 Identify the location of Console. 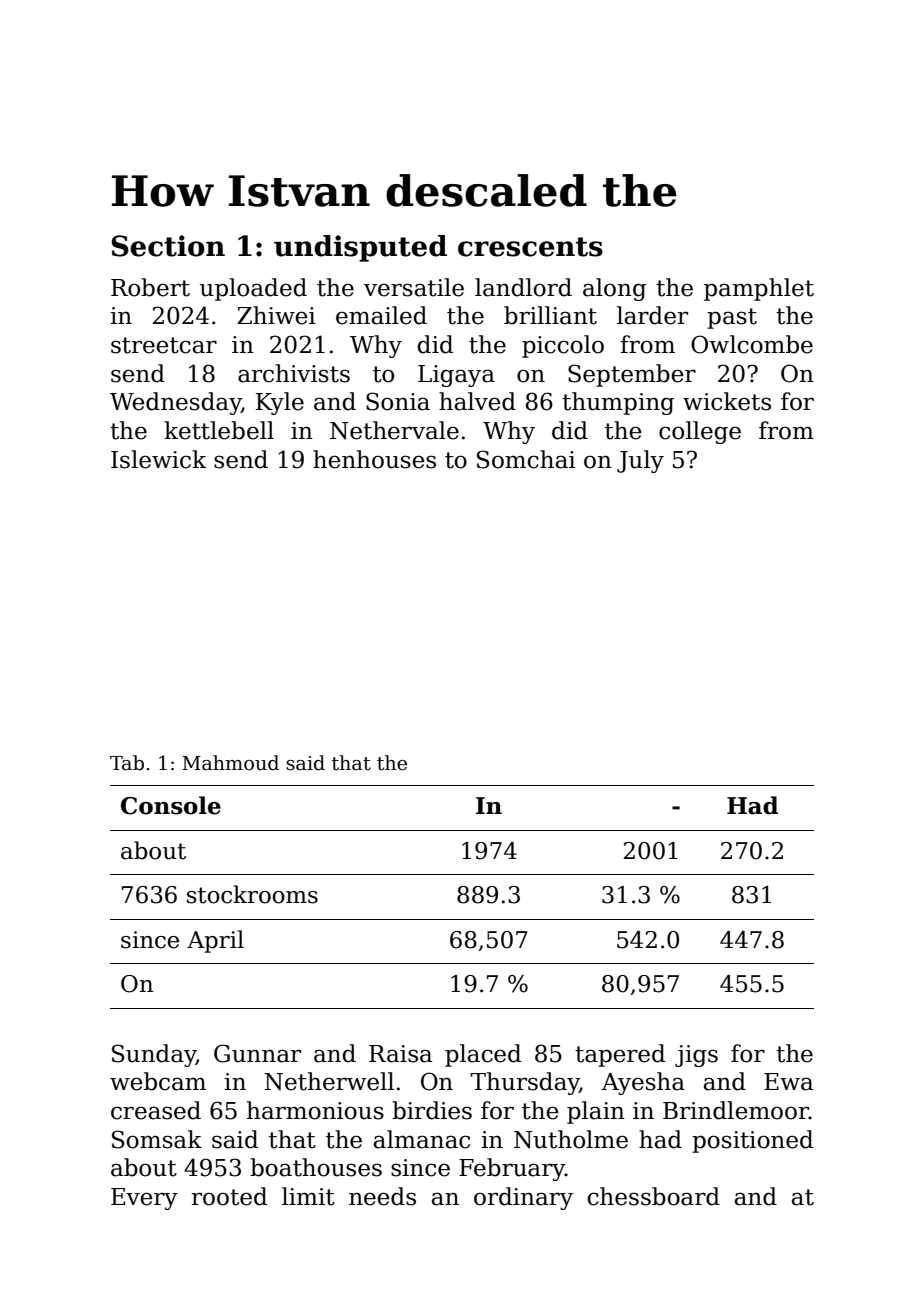
(171, 805).
